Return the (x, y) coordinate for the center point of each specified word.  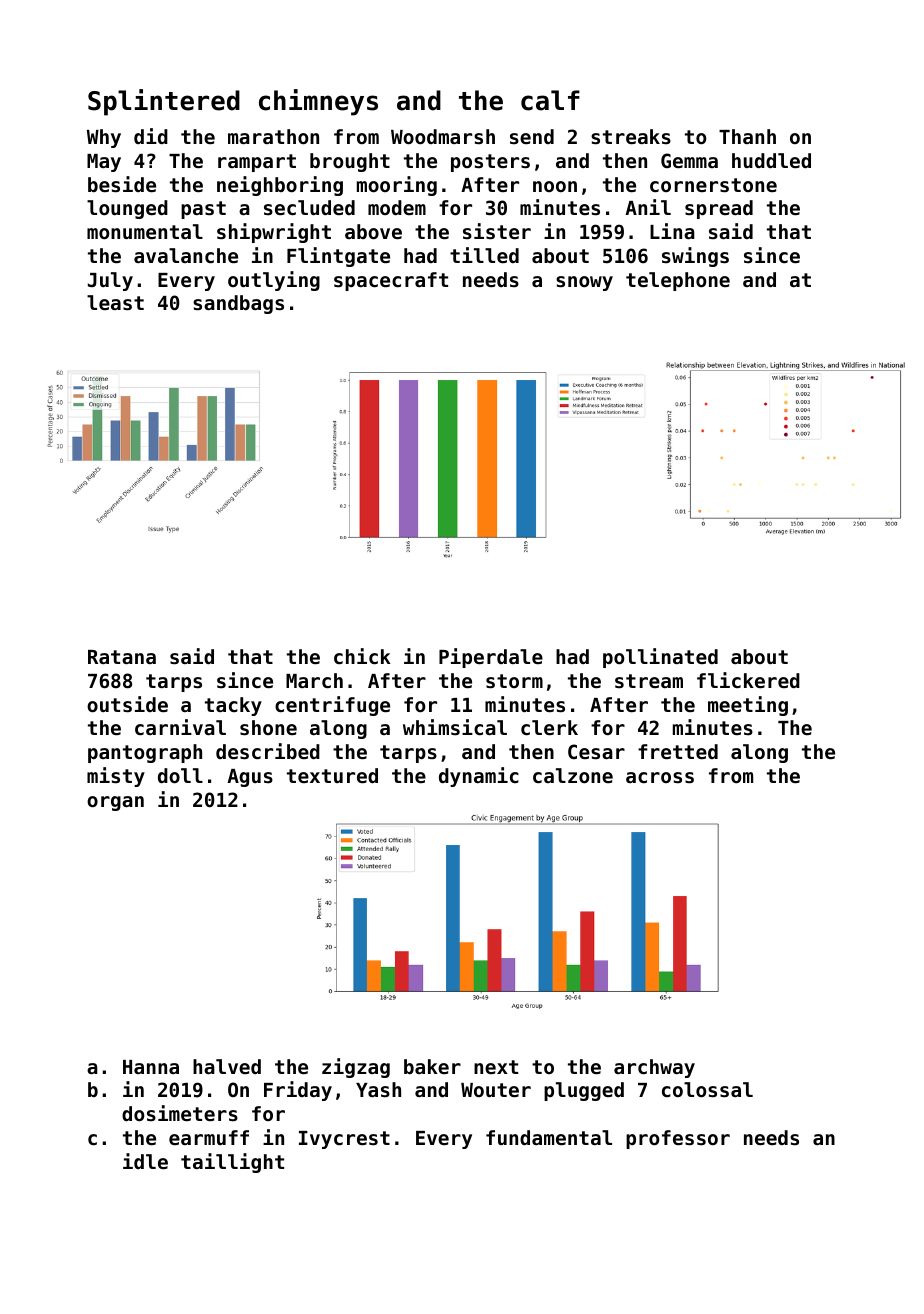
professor (678, 1139)
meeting (748, 706)
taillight (232, 1163)
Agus (250, 778)
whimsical (455, 727)
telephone (678, 281)
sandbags (238, 304)
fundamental (549, 1137)
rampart (257, 163)
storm (514, 681)
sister (497, 231)
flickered (748, 680)
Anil (648, 207)
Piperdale (491, 658)
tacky (233, 706)
